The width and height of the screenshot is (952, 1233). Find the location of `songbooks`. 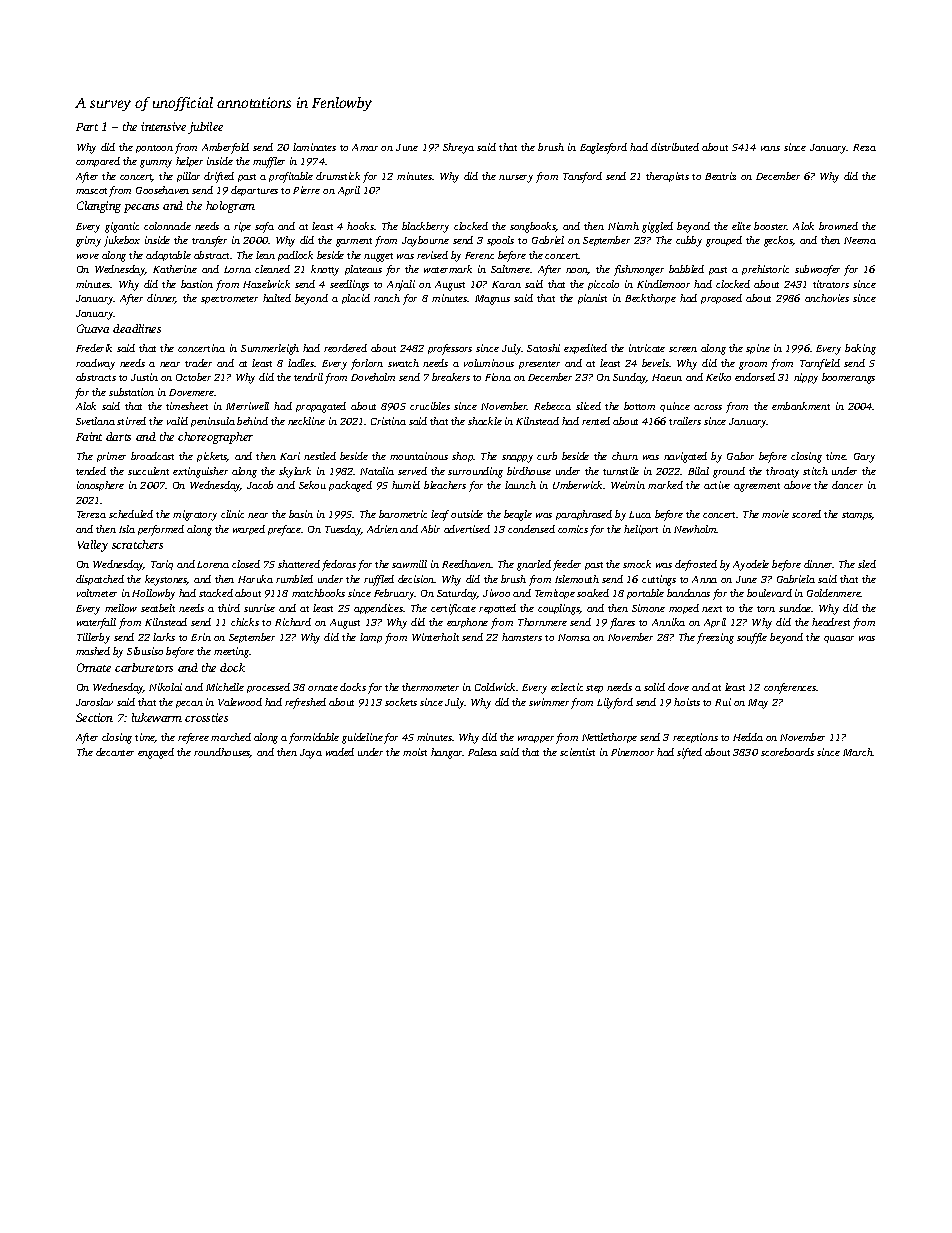

songbooks is located at coordinates (533, 227).
